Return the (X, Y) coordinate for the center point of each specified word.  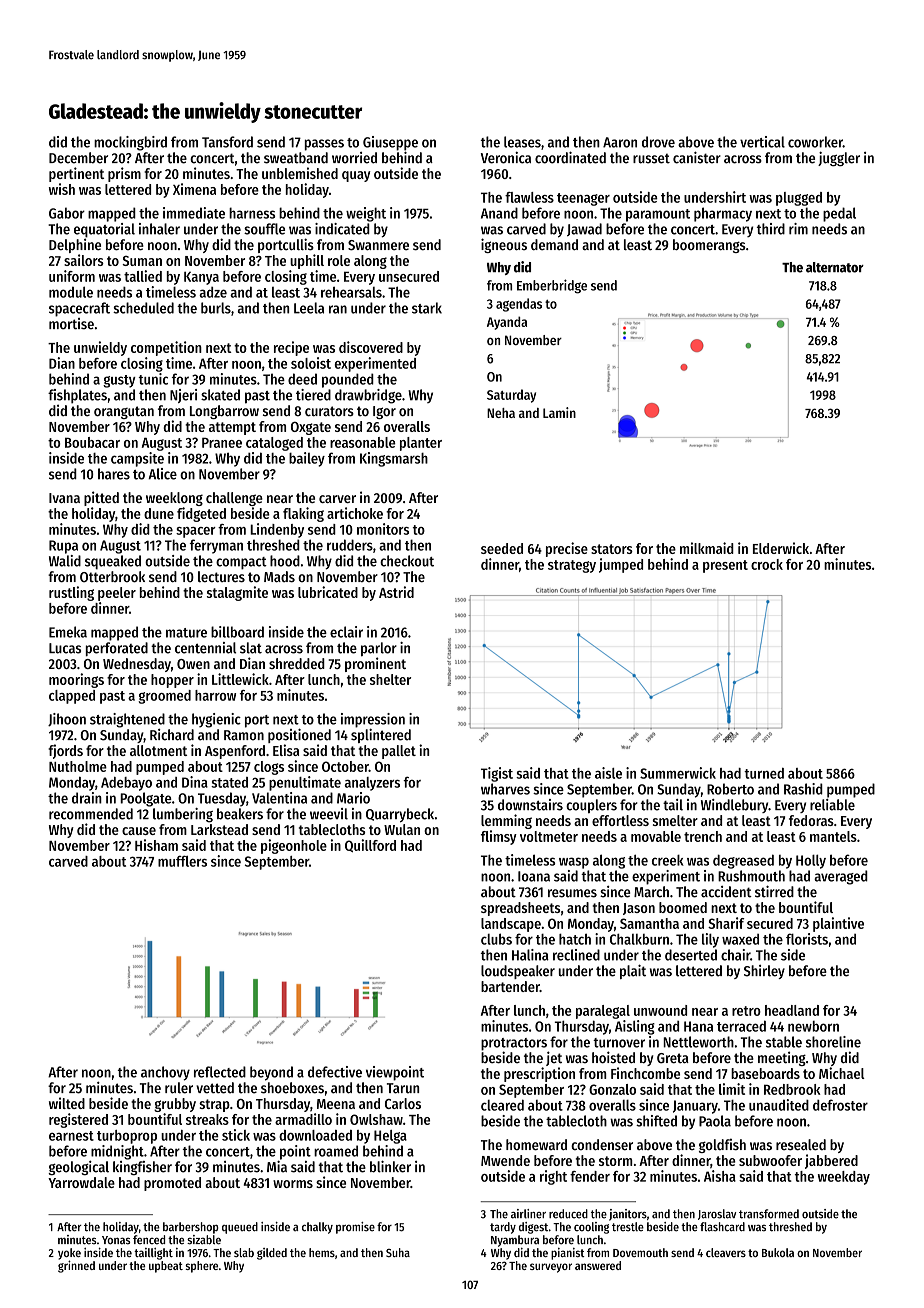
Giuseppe (390, 143)
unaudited (779, 1105)
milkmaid (707, 548)
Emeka (68, 632)
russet (651, 159)
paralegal (603, 1012)
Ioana (534, 876)
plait (633, 971)
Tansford (227, 142)
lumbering (183, 815)
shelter (390, 679)
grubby (175, 1105)
